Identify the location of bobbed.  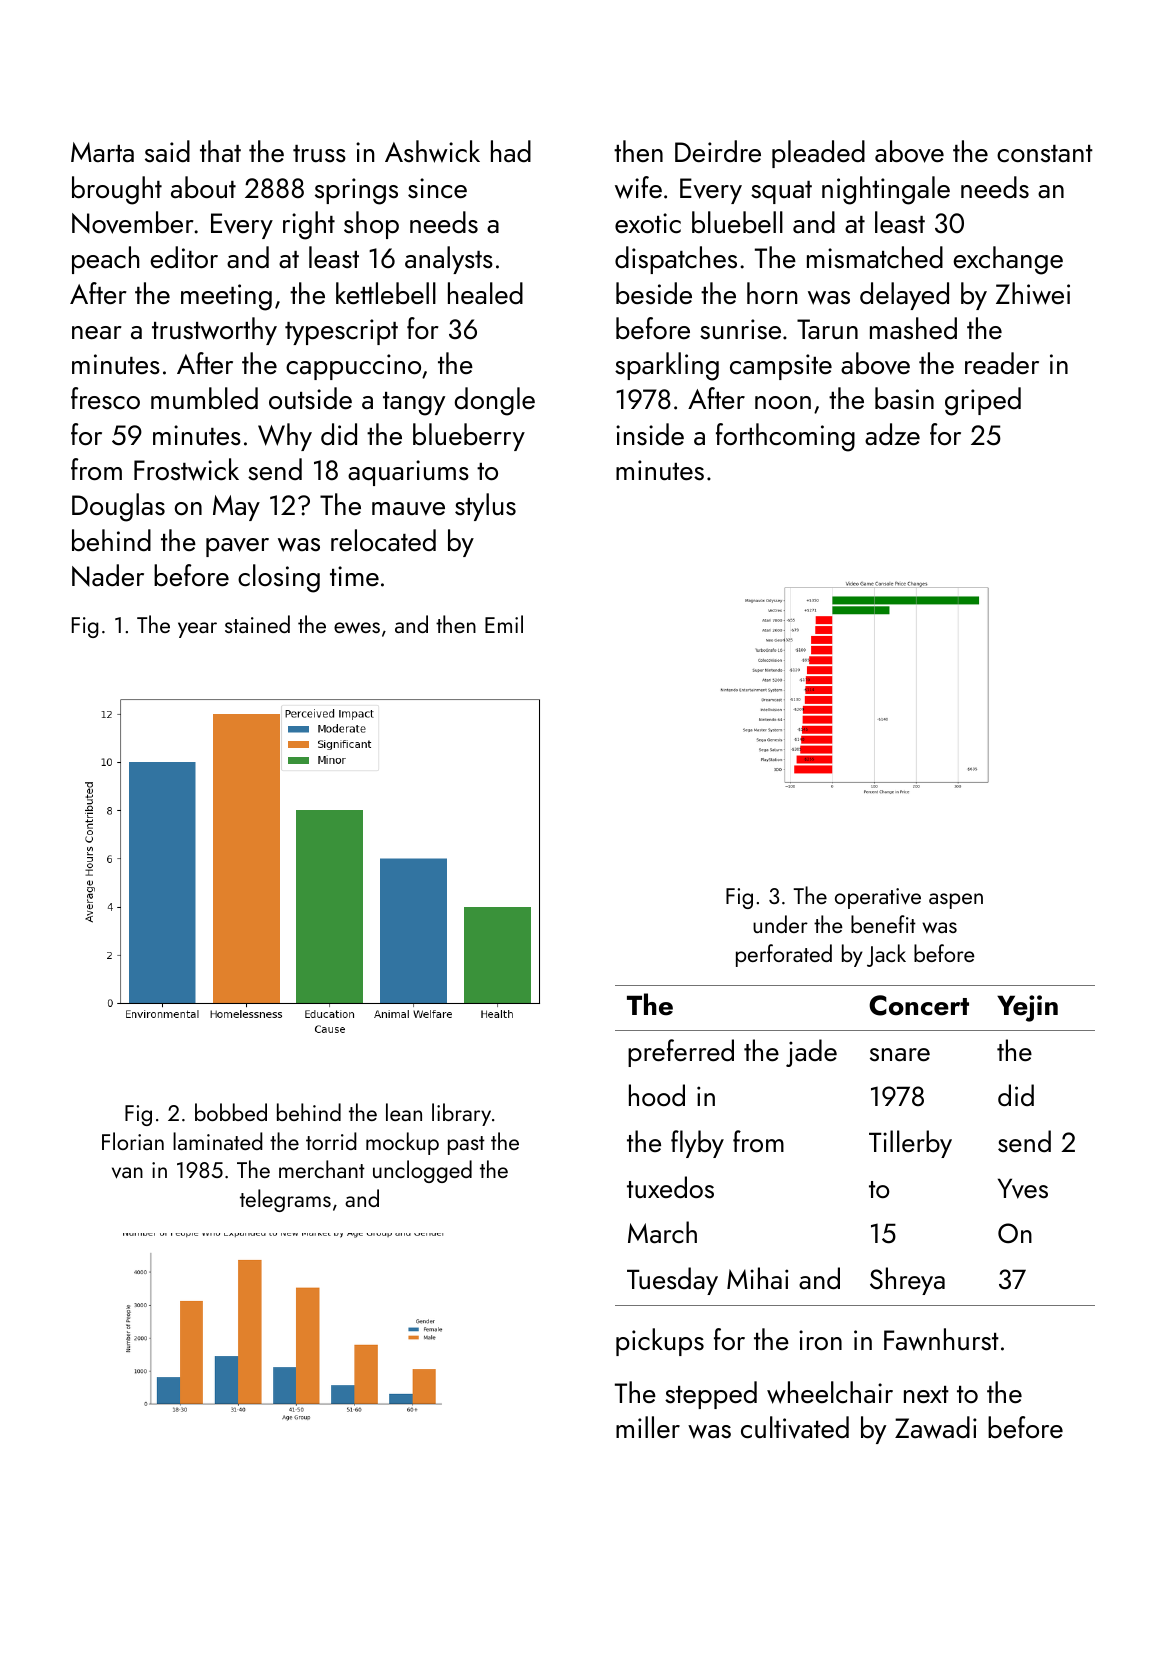
(231, 1112).
